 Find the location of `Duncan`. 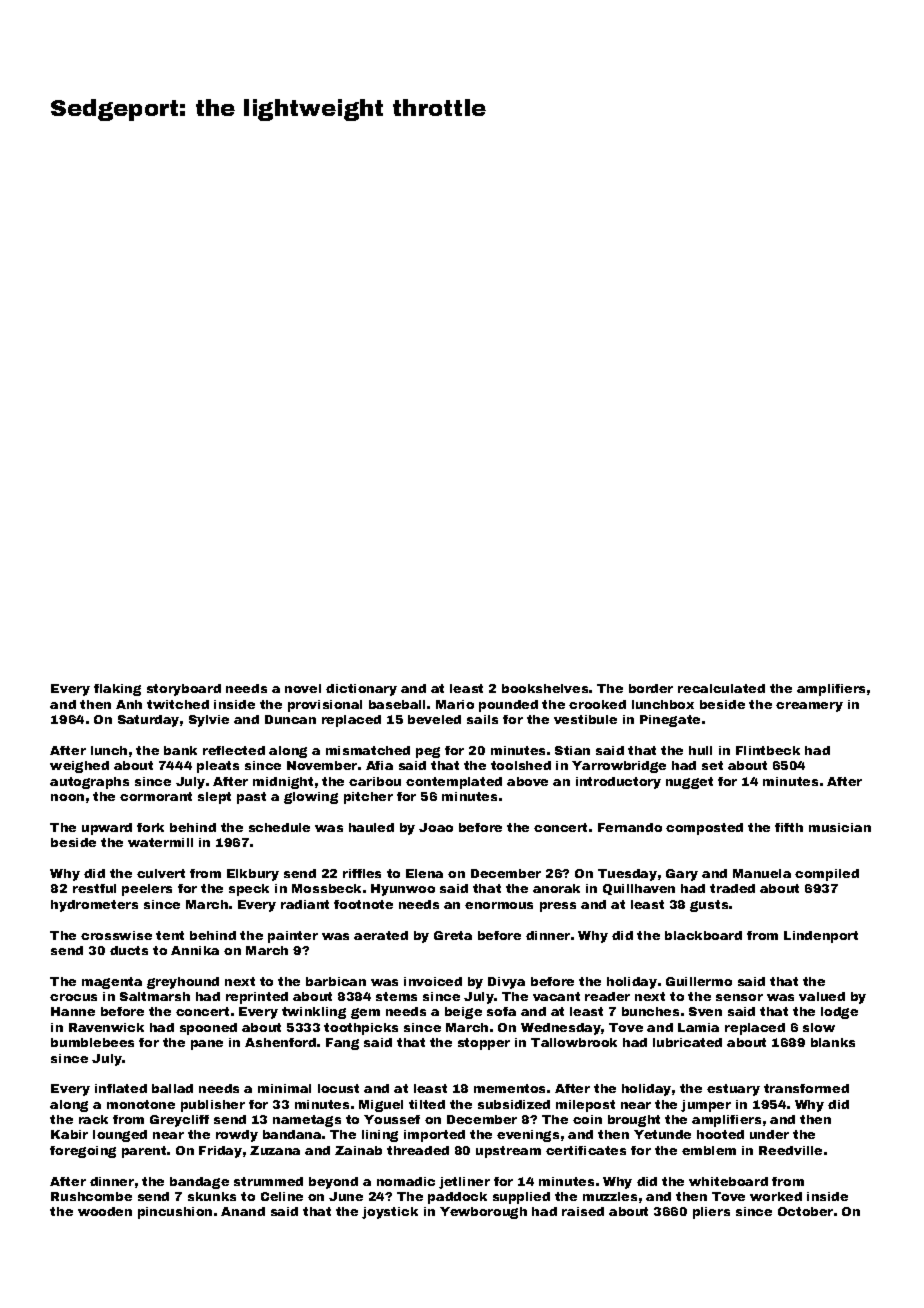

Duncan is located at coordinates (290, 719).
